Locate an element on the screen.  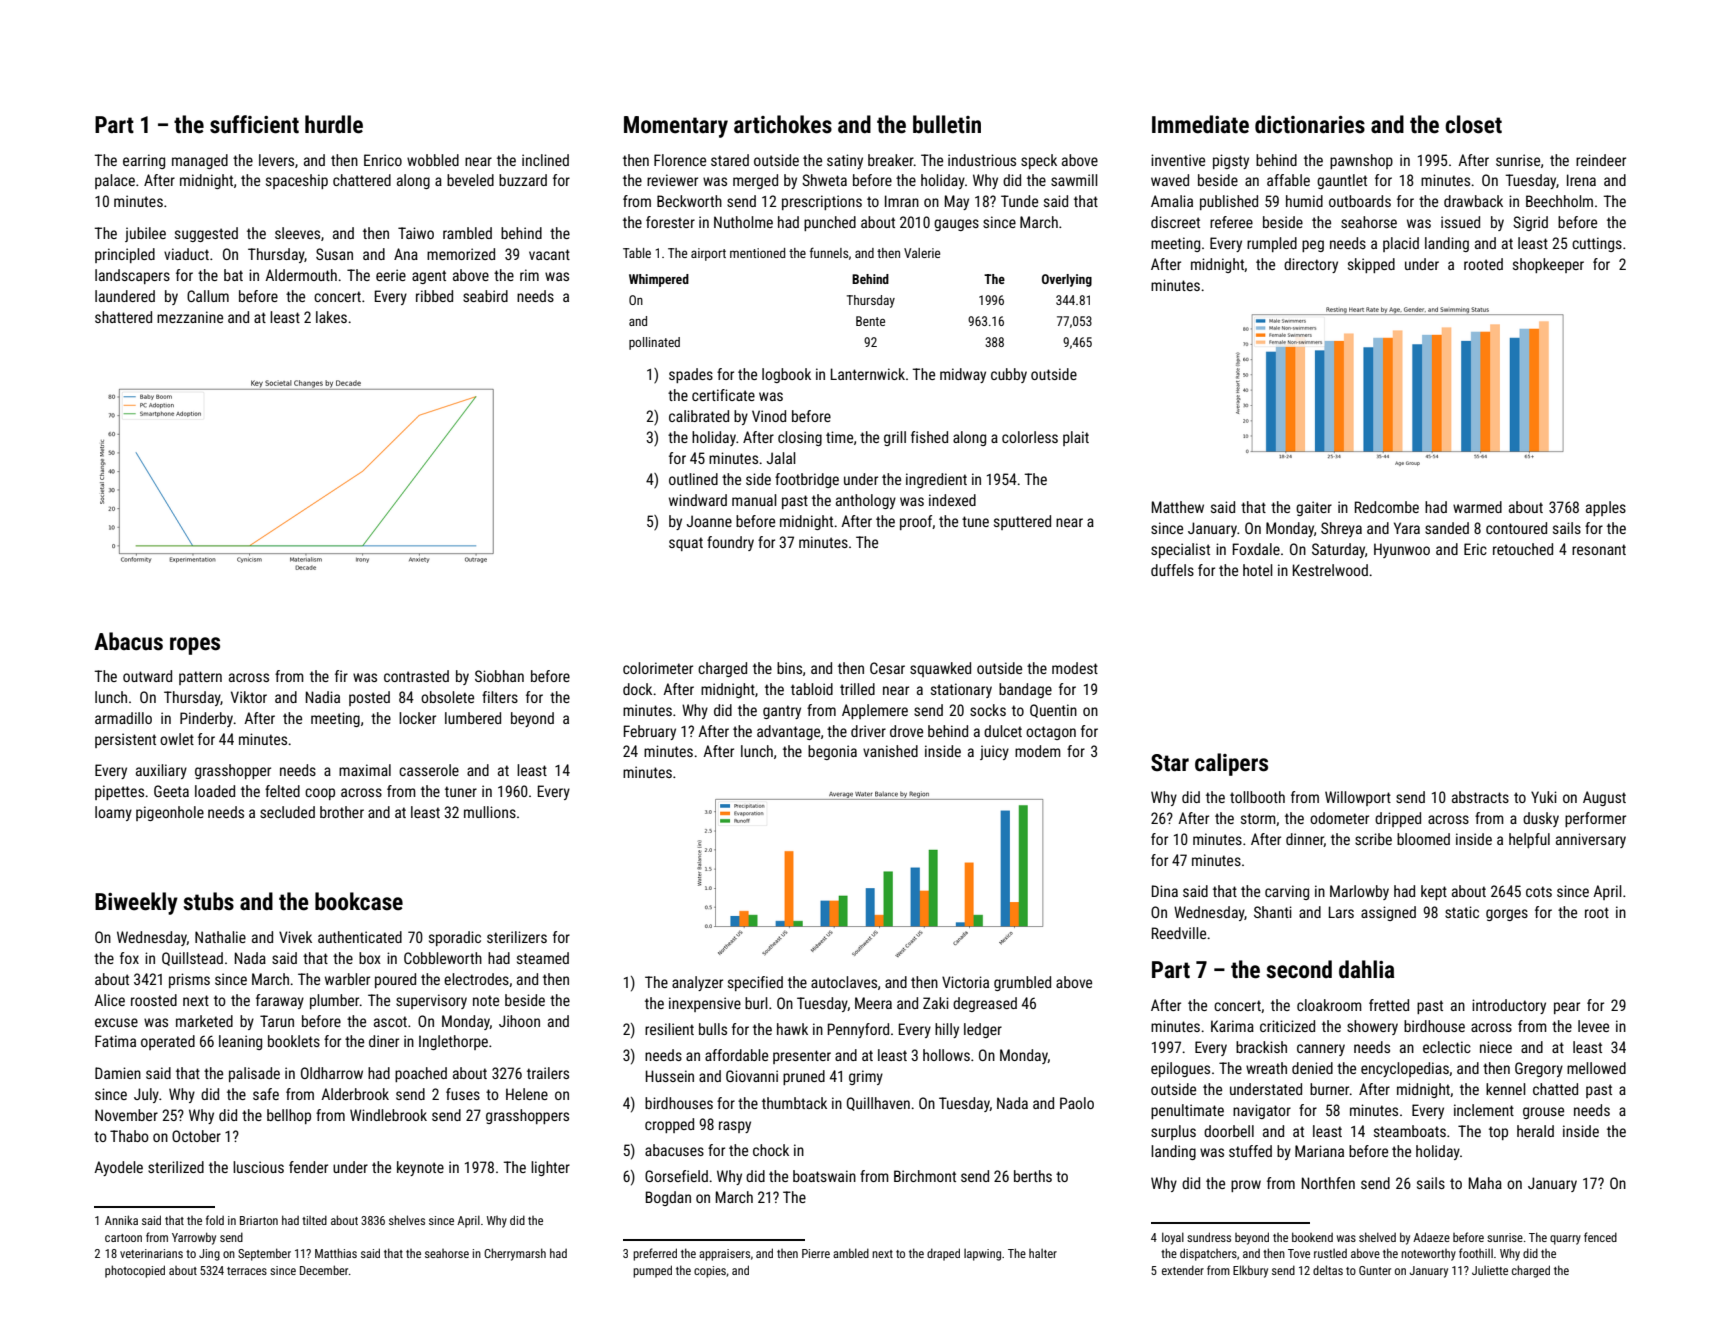
skipped is located at coordinates (1371, 265).
